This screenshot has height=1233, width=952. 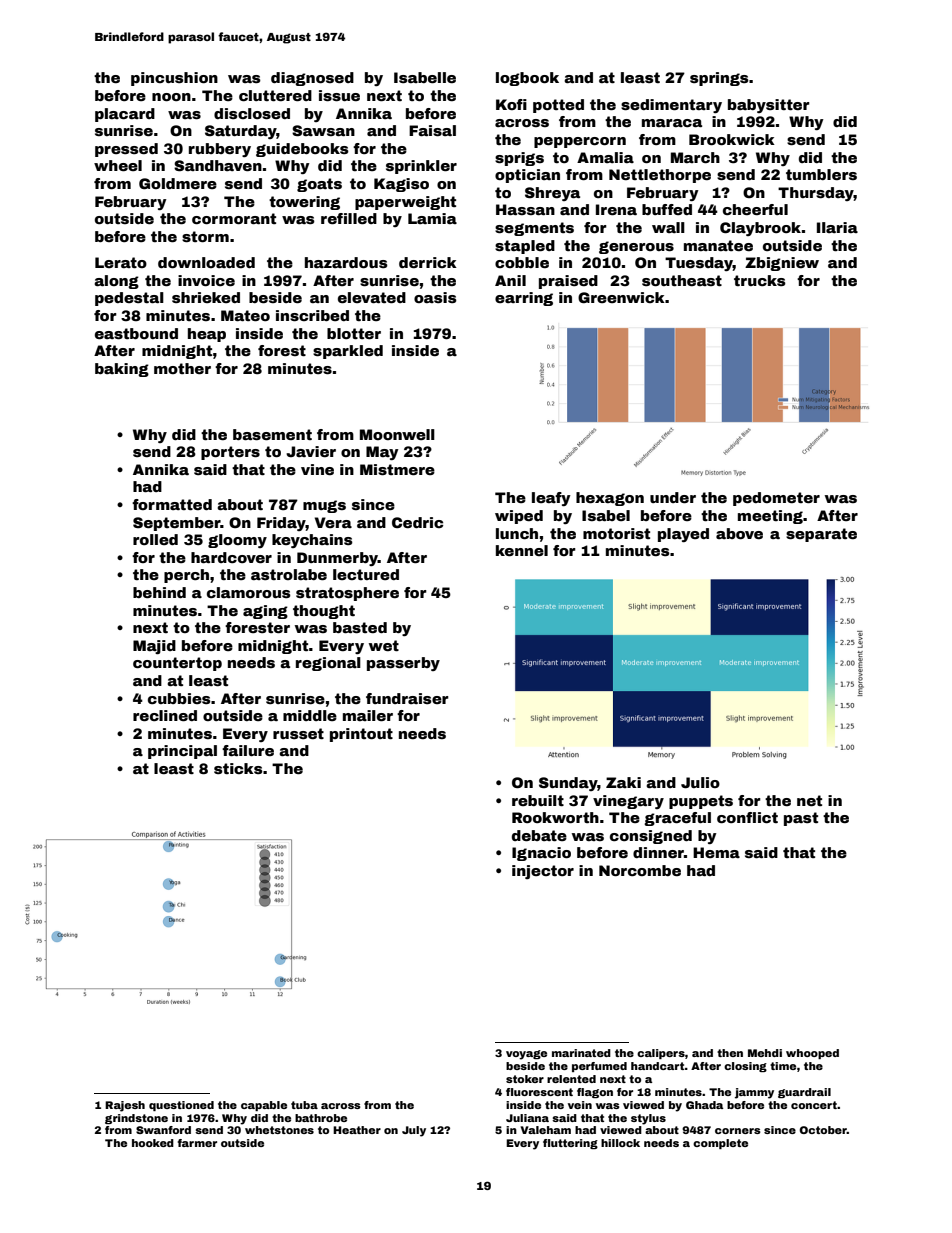 I want to click on rolled, so click(x=155, y=539).
